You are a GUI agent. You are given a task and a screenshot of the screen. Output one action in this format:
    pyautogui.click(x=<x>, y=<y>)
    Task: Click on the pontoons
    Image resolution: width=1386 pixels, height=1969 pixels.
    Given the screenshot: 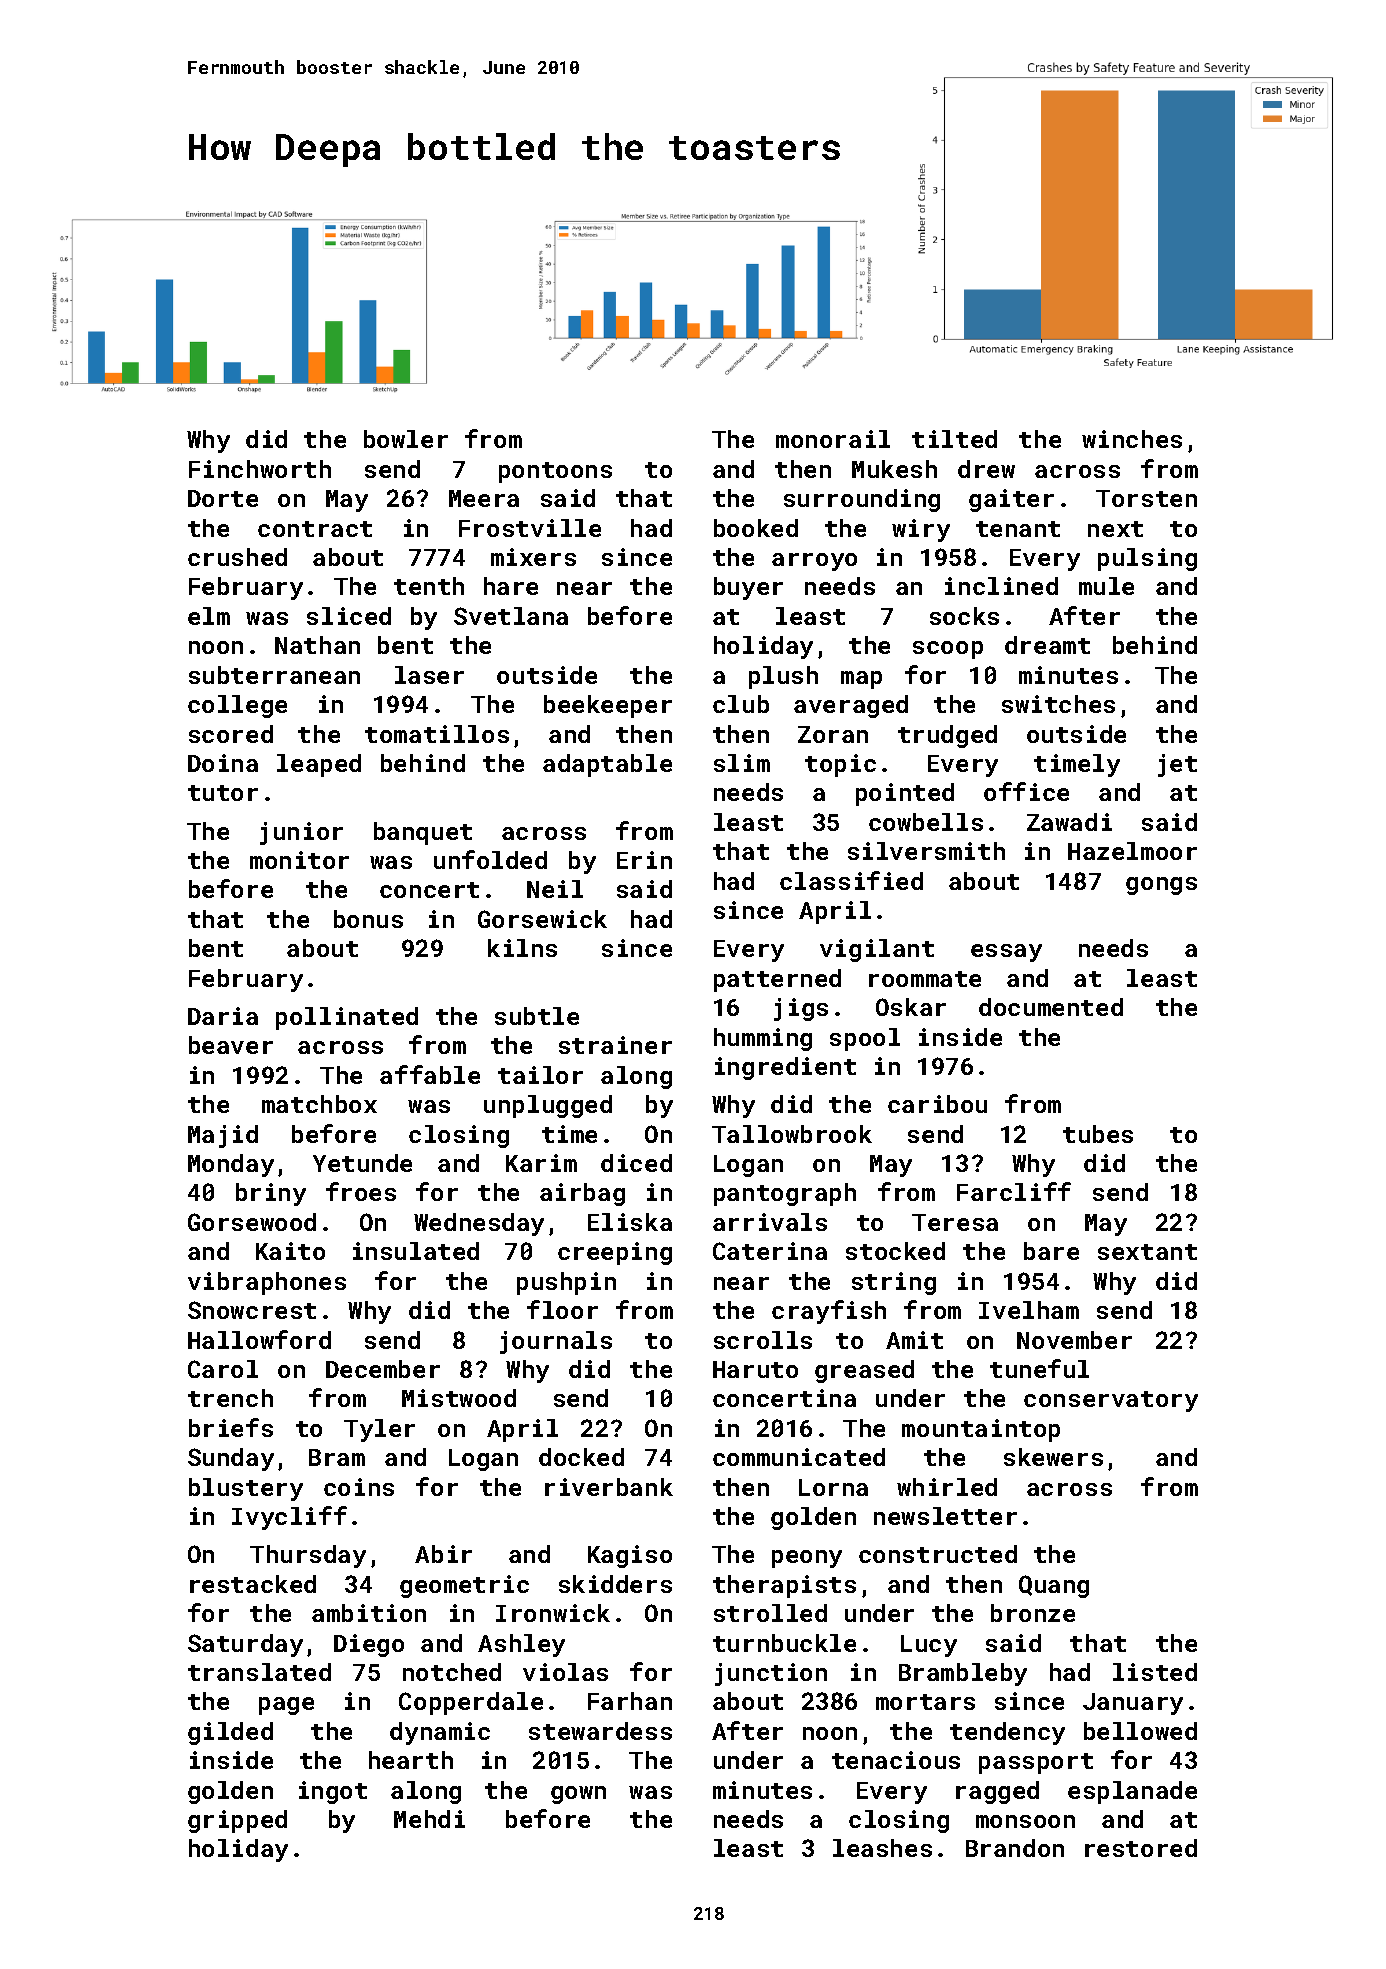 What is the action you would take?
    pyautogui.click(x=555, y=472)
